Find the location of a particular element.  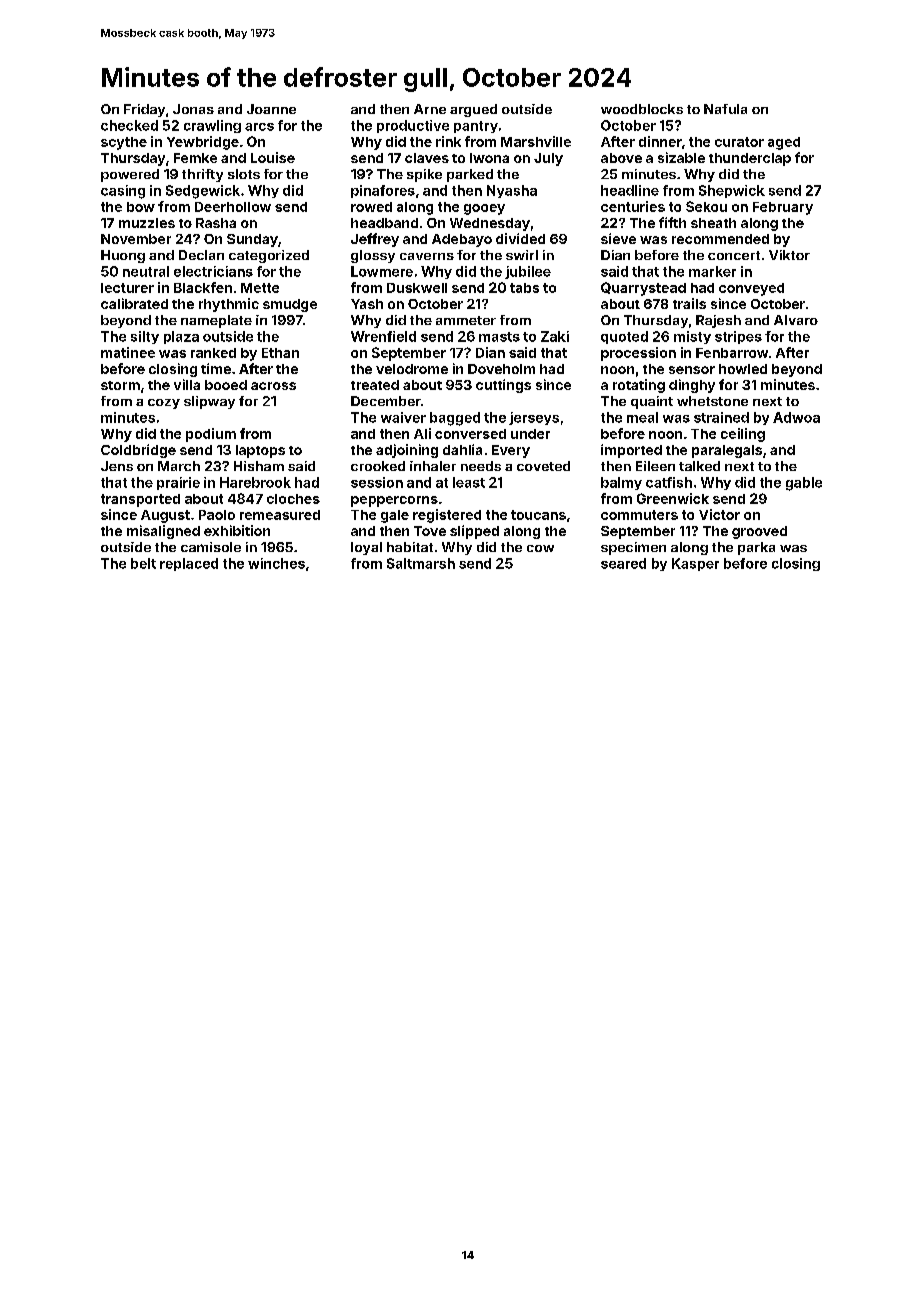

Alvaro is located at coordinates (796, 320).
